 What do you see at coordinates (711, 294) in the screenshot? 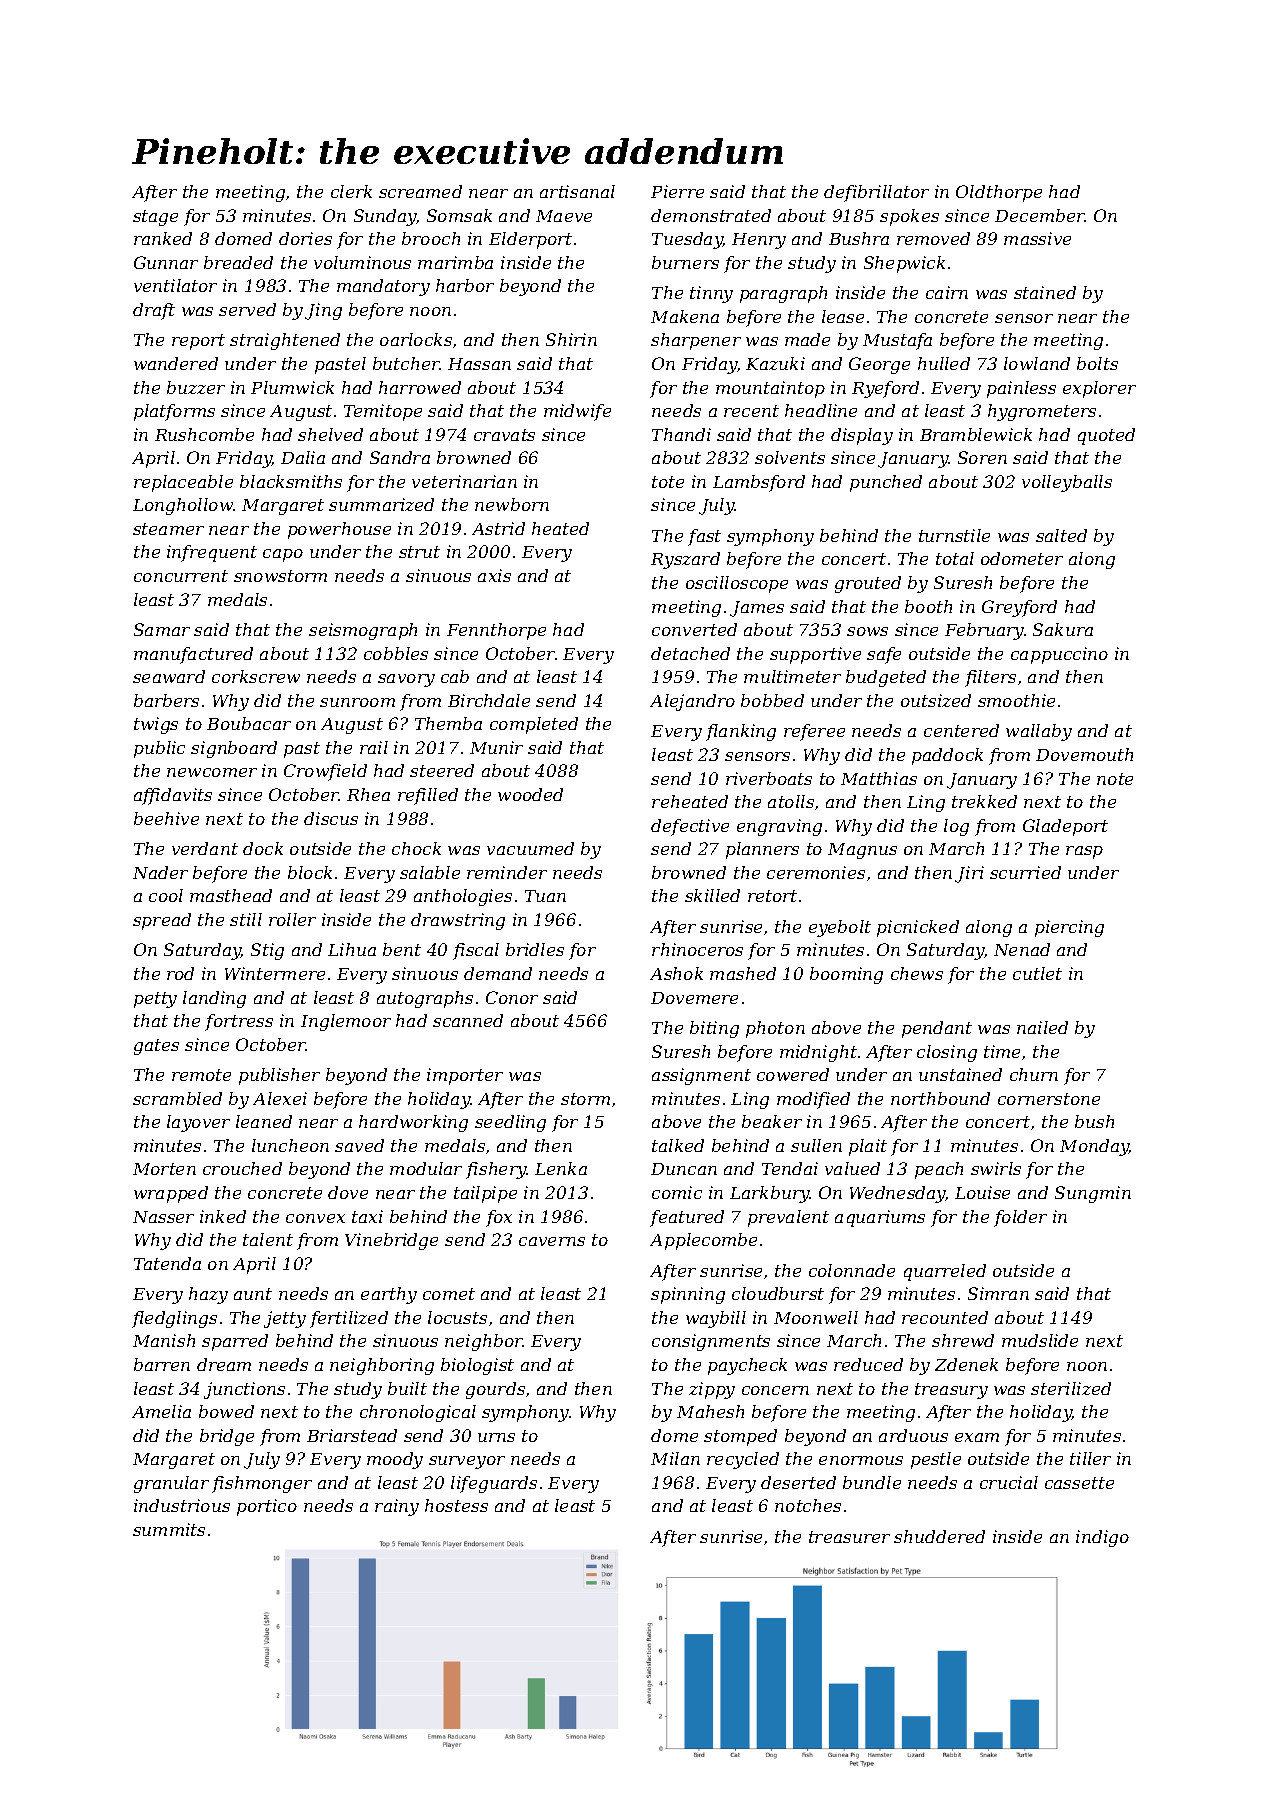
I see `tinny` at bounding box center [711, 294].
